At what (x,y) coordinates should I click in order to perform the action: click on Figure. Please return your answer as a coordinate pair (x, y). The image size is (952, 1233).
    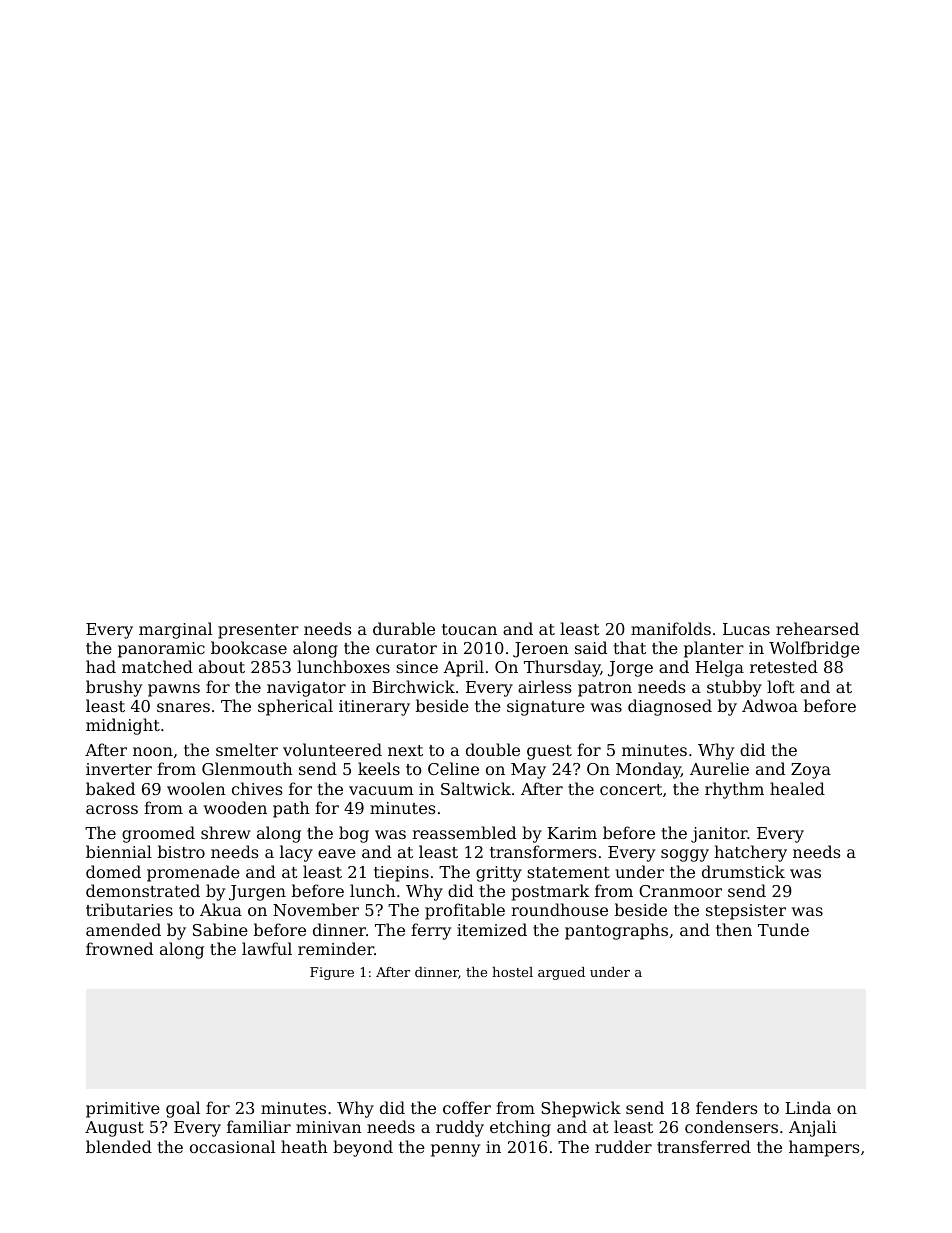
    Looking at the image, I should click on (332, 973).
